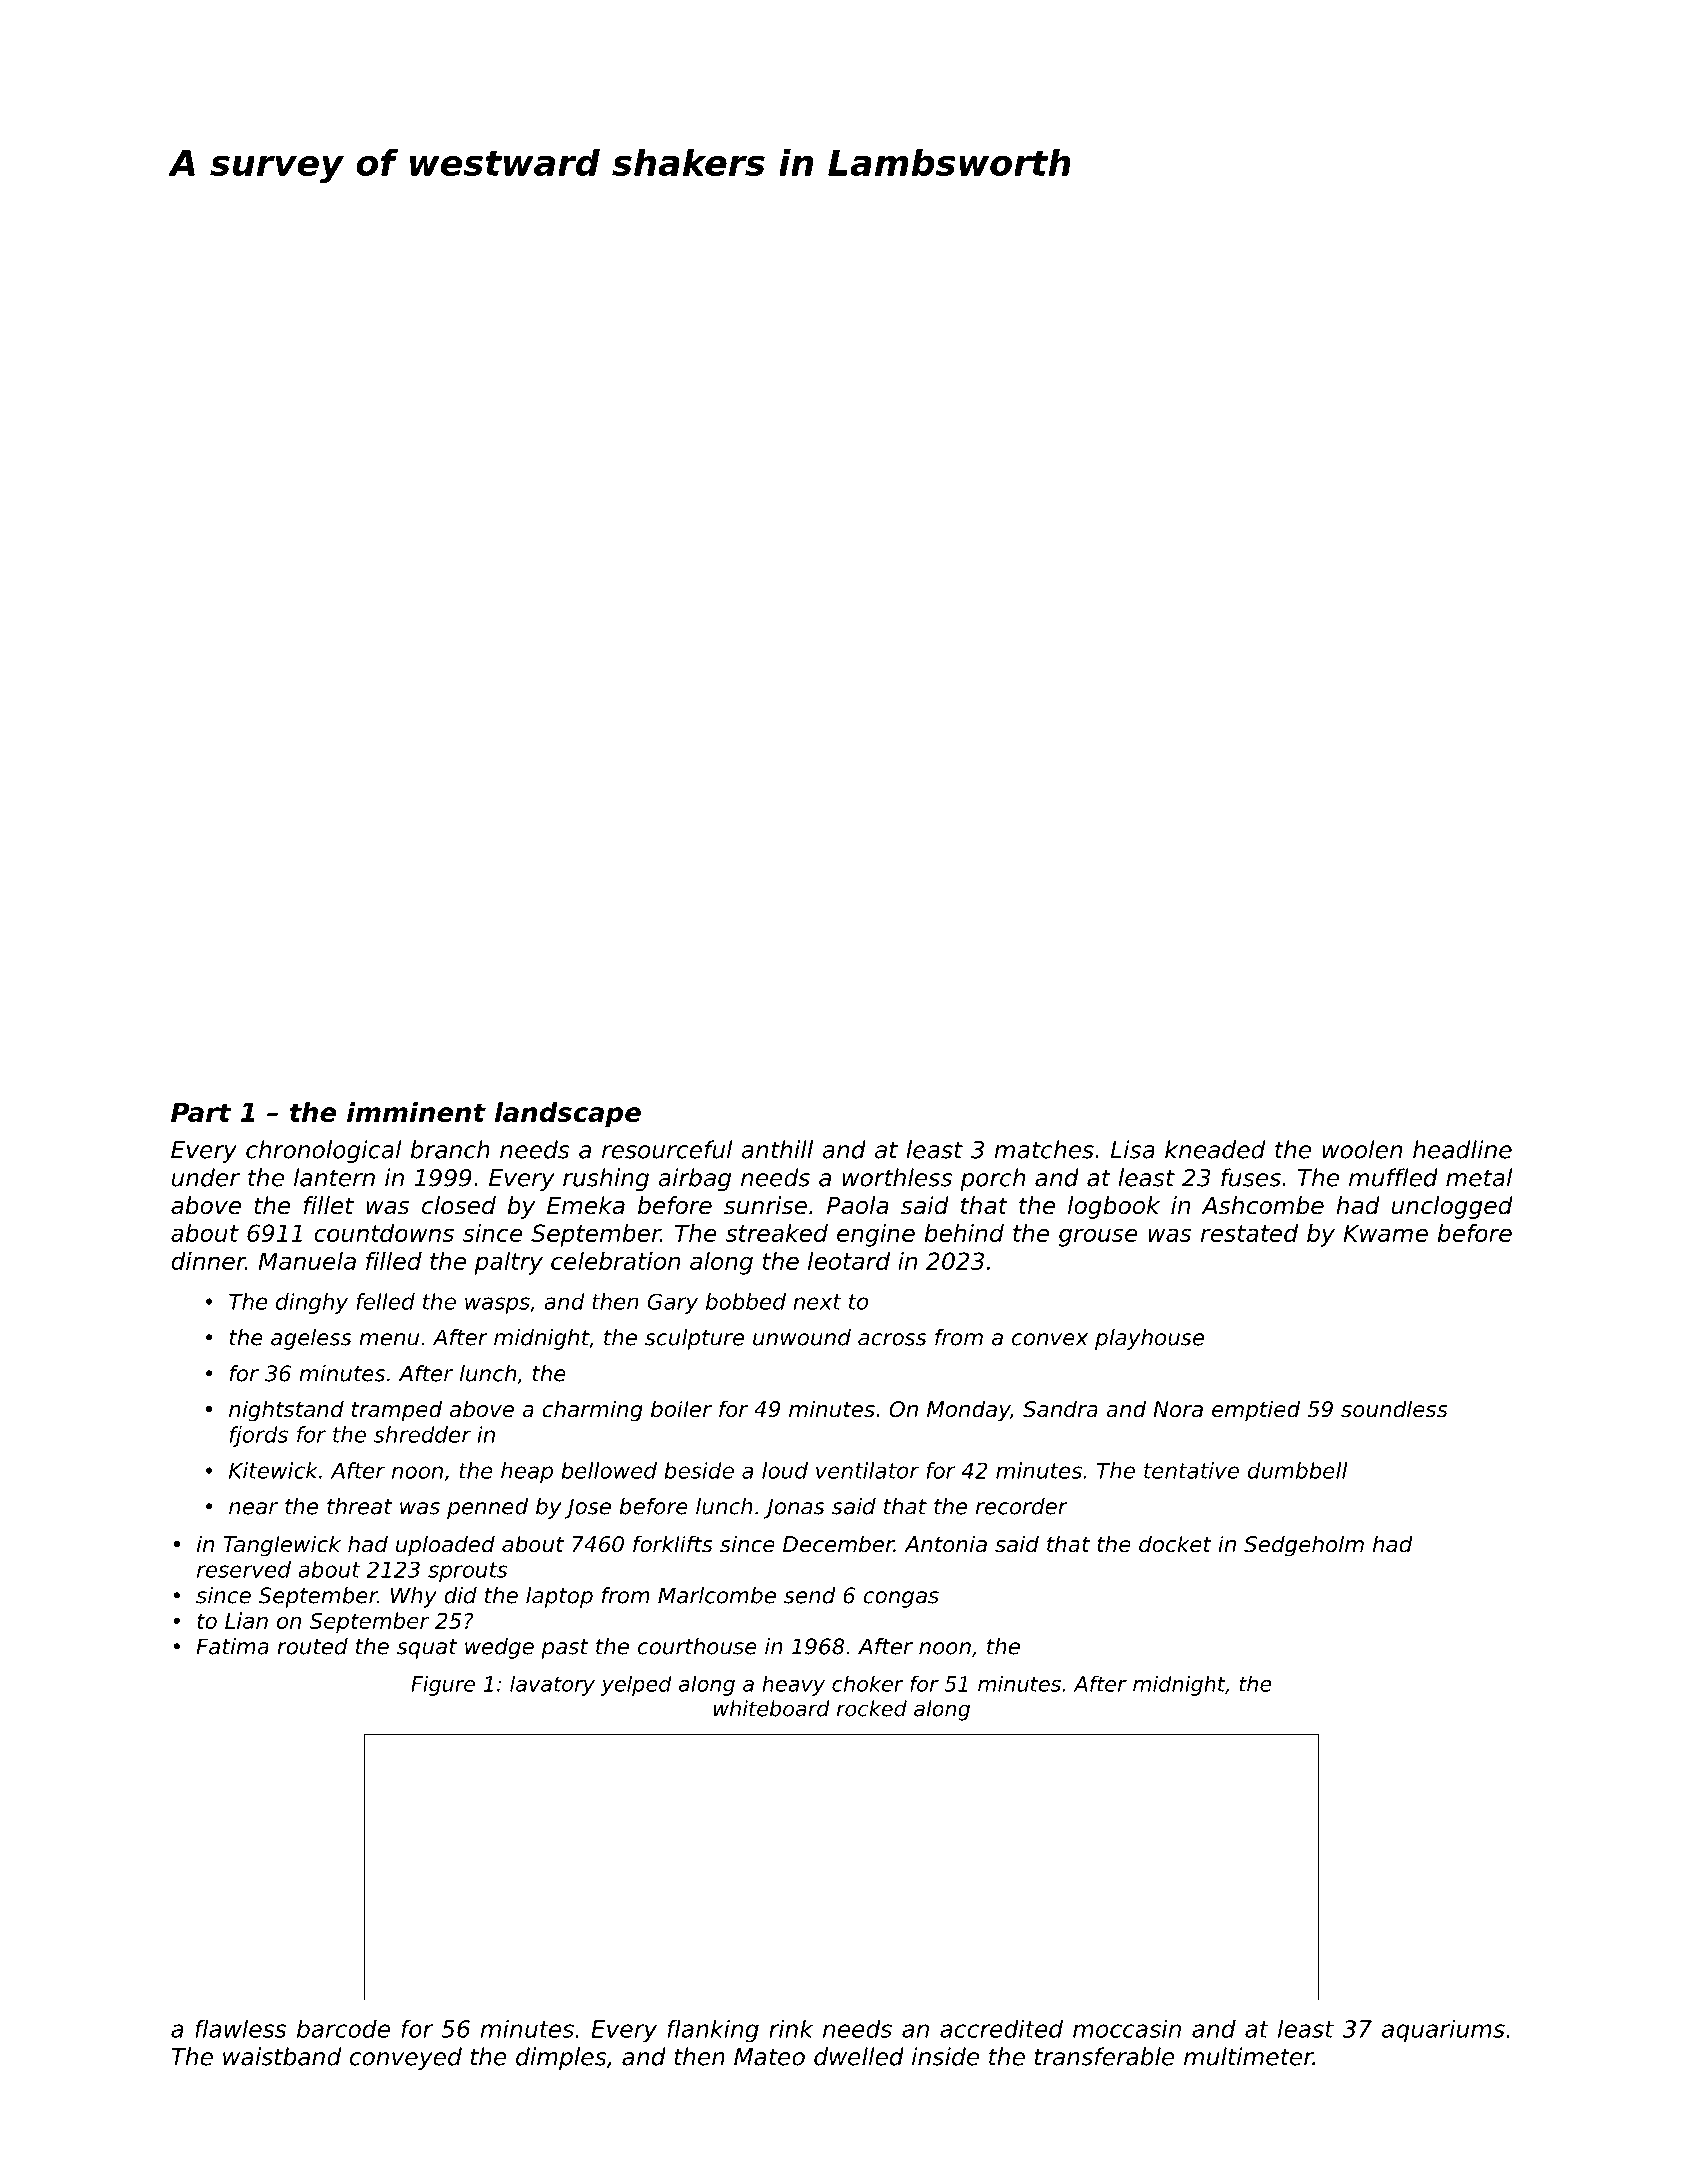 This screenshot has width=1683, height=2178. What do you see at coordinates (1304, 1546) in the screenshot?
I see `Sedgeholm` at bounding box center [1304, 1546].
